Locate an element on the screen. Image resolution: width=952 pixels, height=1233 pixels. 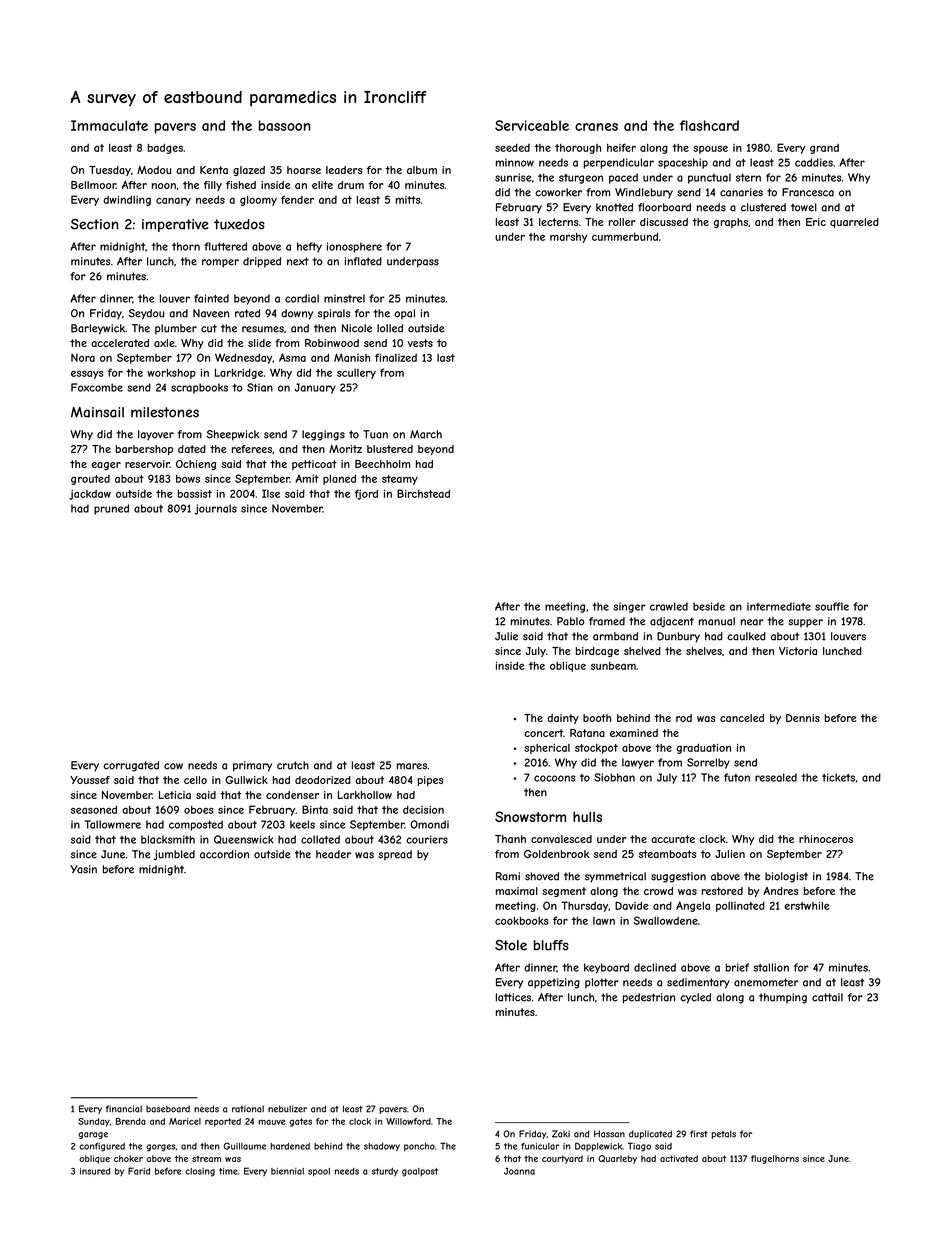
Birchstead is located at coordinates (423, 493).
